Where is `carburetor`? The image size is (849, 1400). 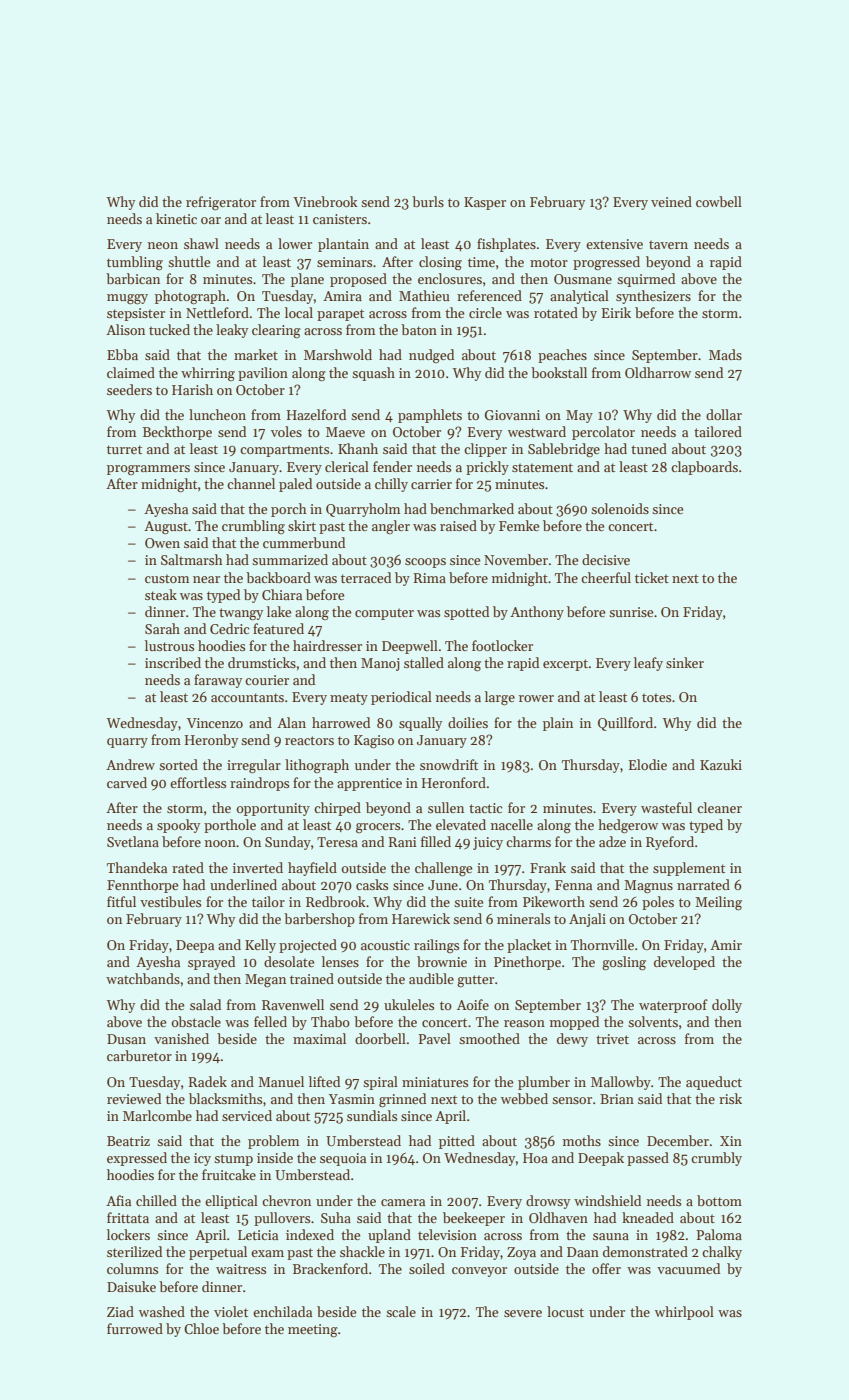 carburetor is located at coordinates (139, 1055).
